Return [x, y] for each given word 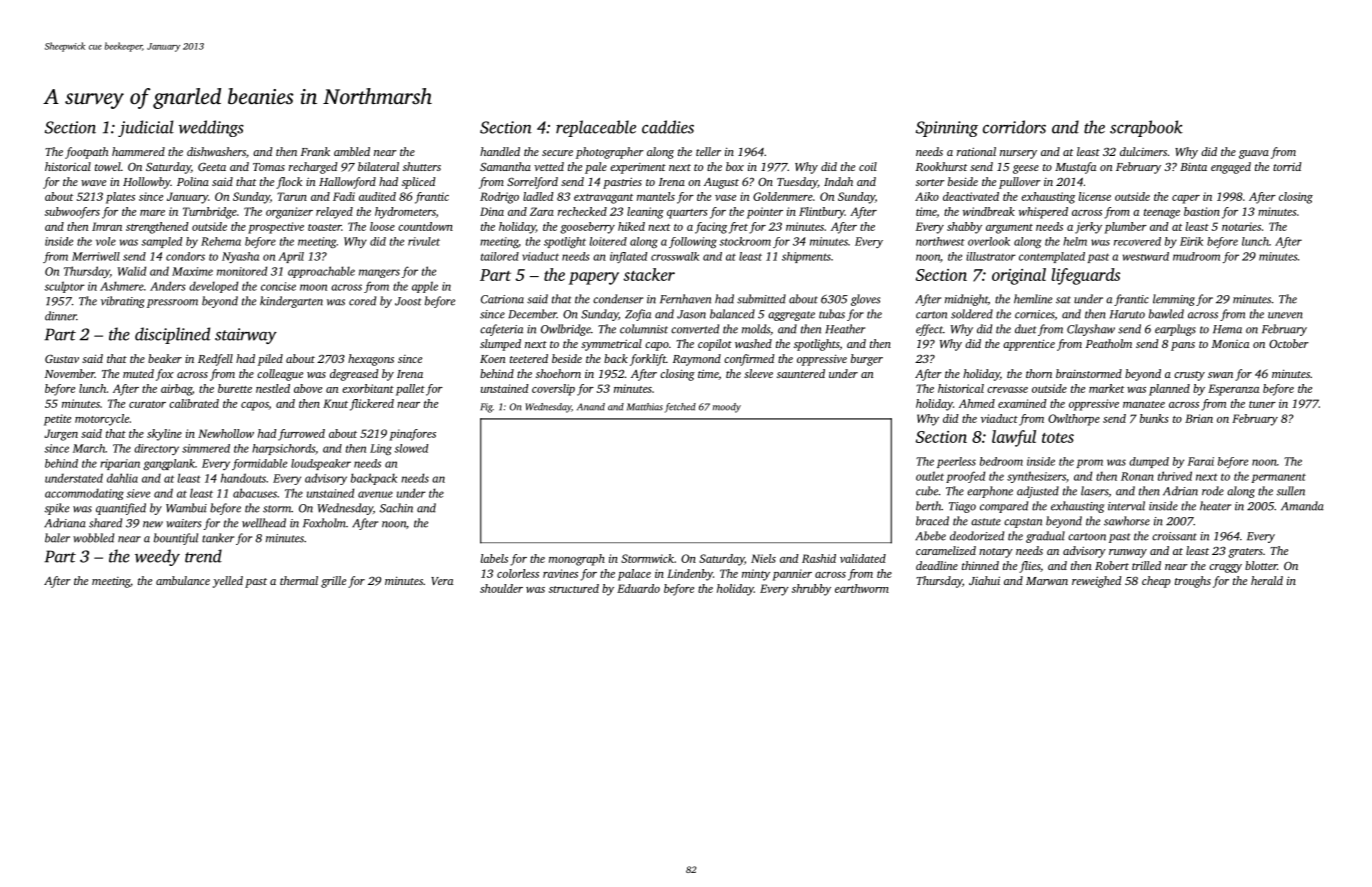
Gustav [62, 358]
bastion [1202, 211]
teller [708, 151]
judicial [146, 128]
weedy [157, 557]
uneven [1285, 315]
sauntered [801, 373]
